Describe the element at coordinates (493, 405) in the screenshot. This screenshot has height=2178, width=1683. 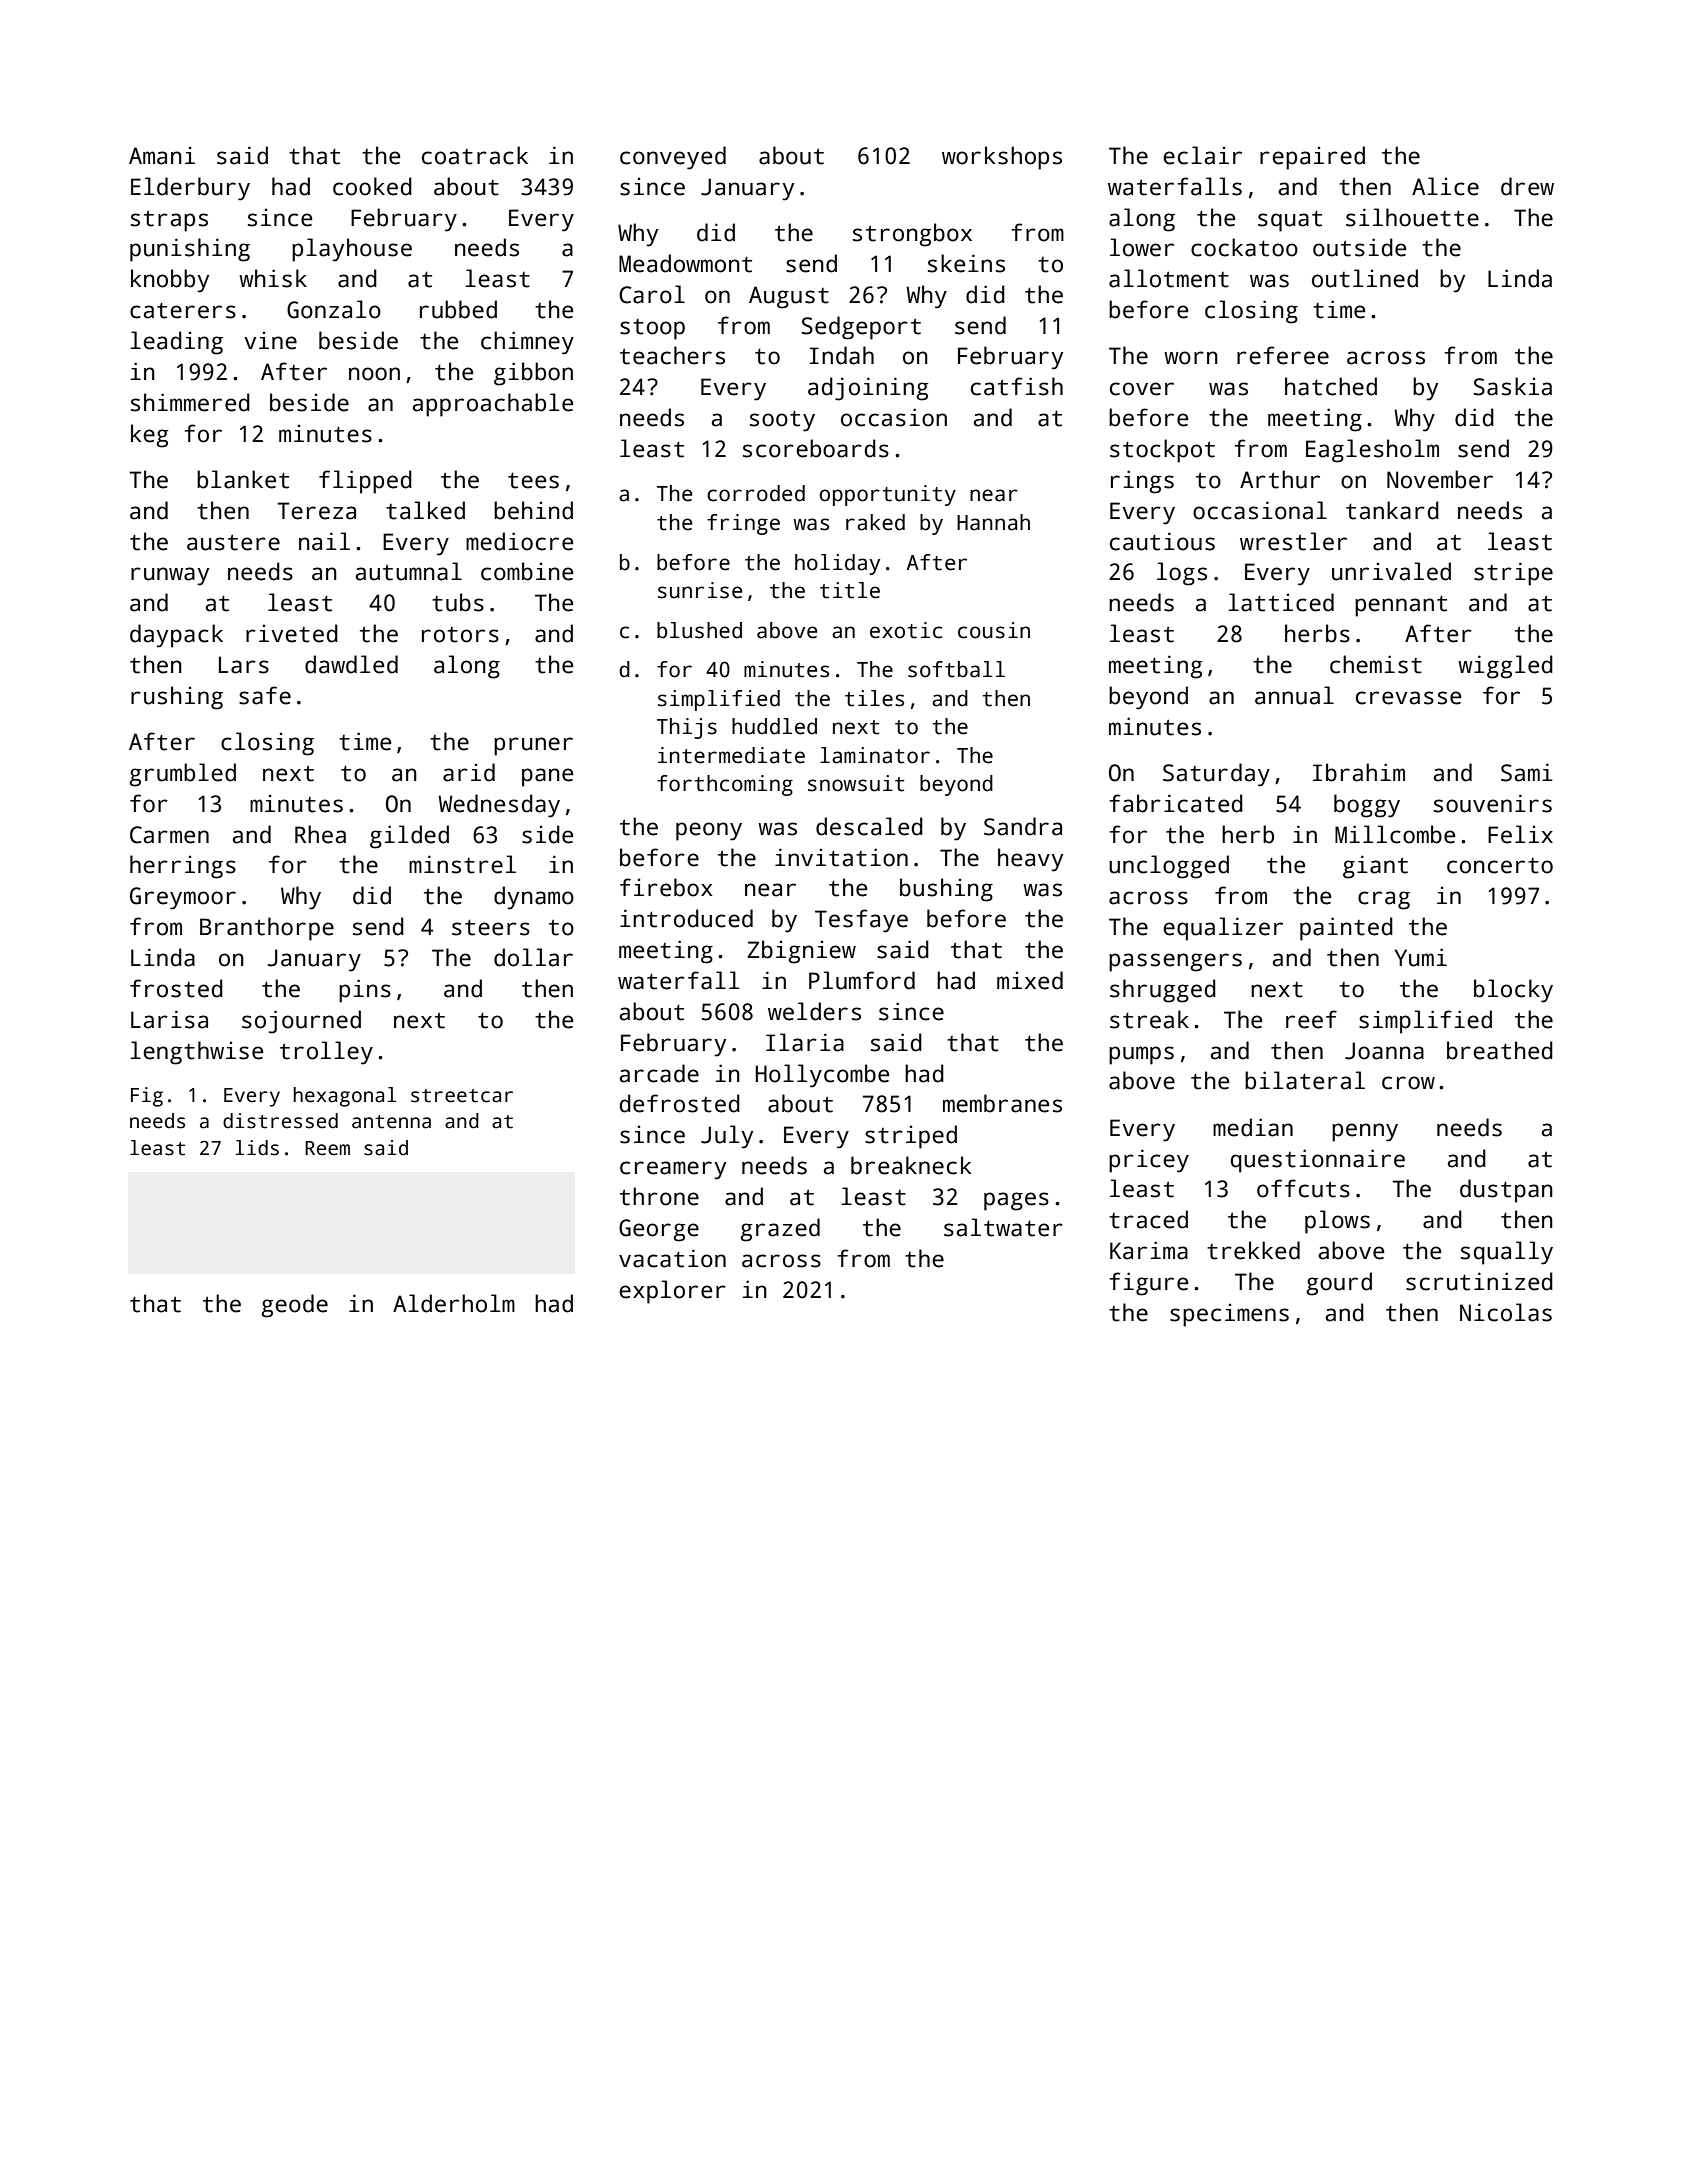
I see `approachable` at that location.
